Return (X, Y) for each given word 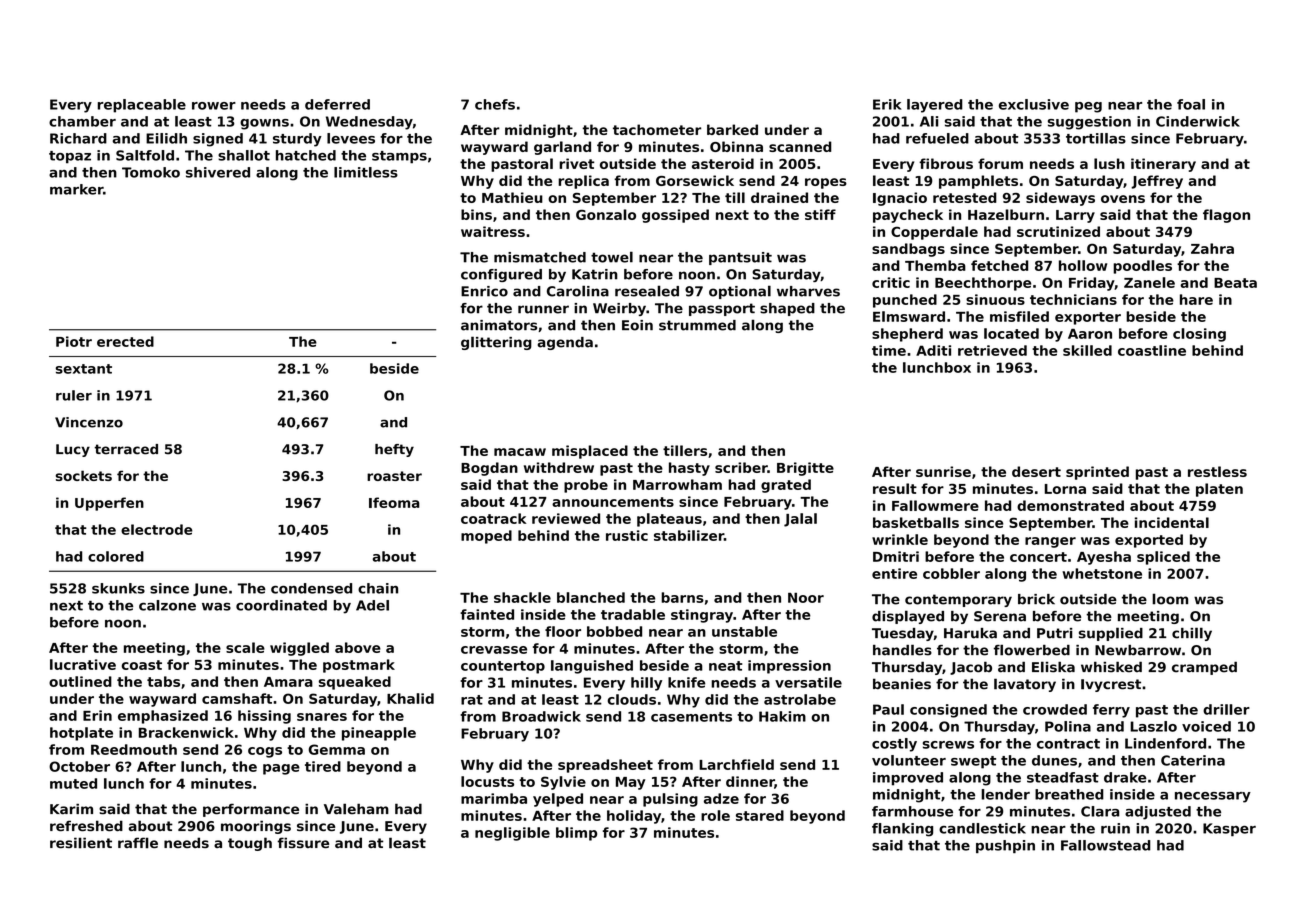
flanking (902, 830)
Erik (887, 104)
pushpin (1005, 846)
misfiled (1019, 316)
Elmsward (909, 316)
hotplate (81, 734)
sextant (84, 369)
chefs (495, 104)
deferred (337, 104)
